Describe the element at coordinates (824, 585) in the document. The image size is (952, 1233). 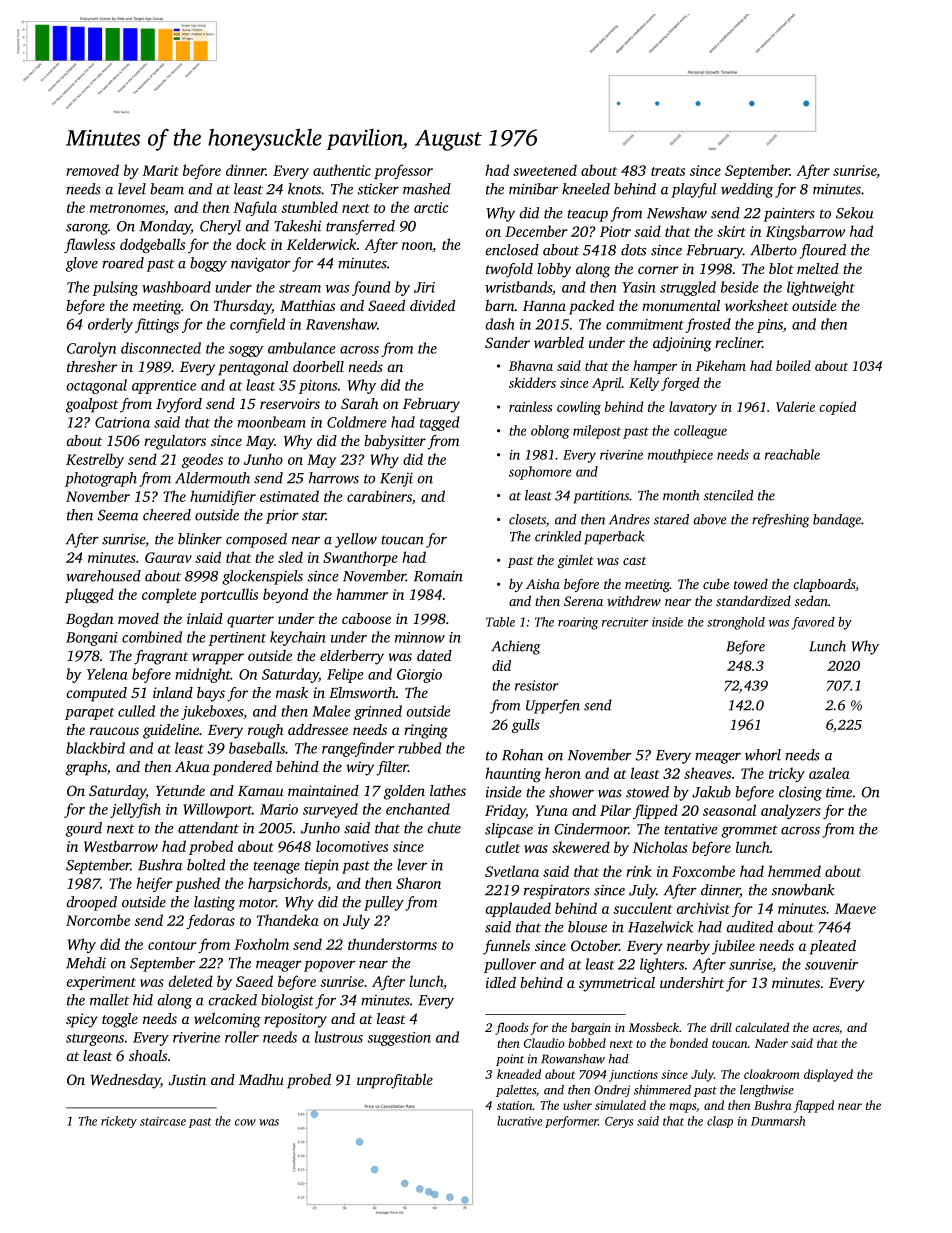
I see `clapboards` at that location.
